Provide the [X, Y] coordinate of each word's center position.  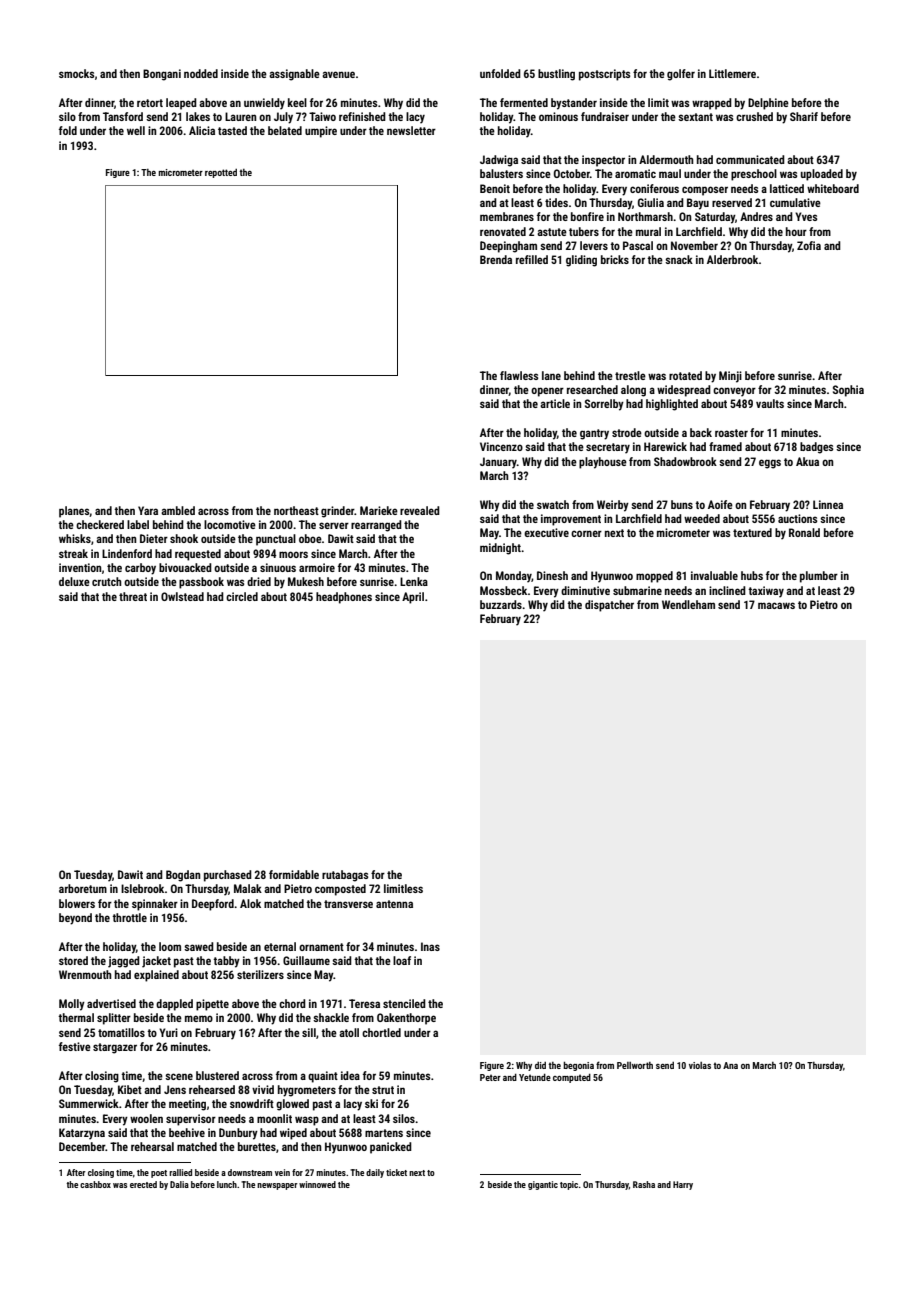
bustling [556, 75]
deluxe [74, 581]
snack [679, 259]
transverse [348, 904]
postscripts [604, 75]
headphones [344, 598]
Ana [730, 1065]
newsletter [411, 130]
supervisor [191, 1120]
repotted [221, 173]
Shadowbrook [685, 461]
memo [199, 1018]
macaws [776, 605]
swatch [553, 504]
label [138, 524]
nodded [201, 73]
